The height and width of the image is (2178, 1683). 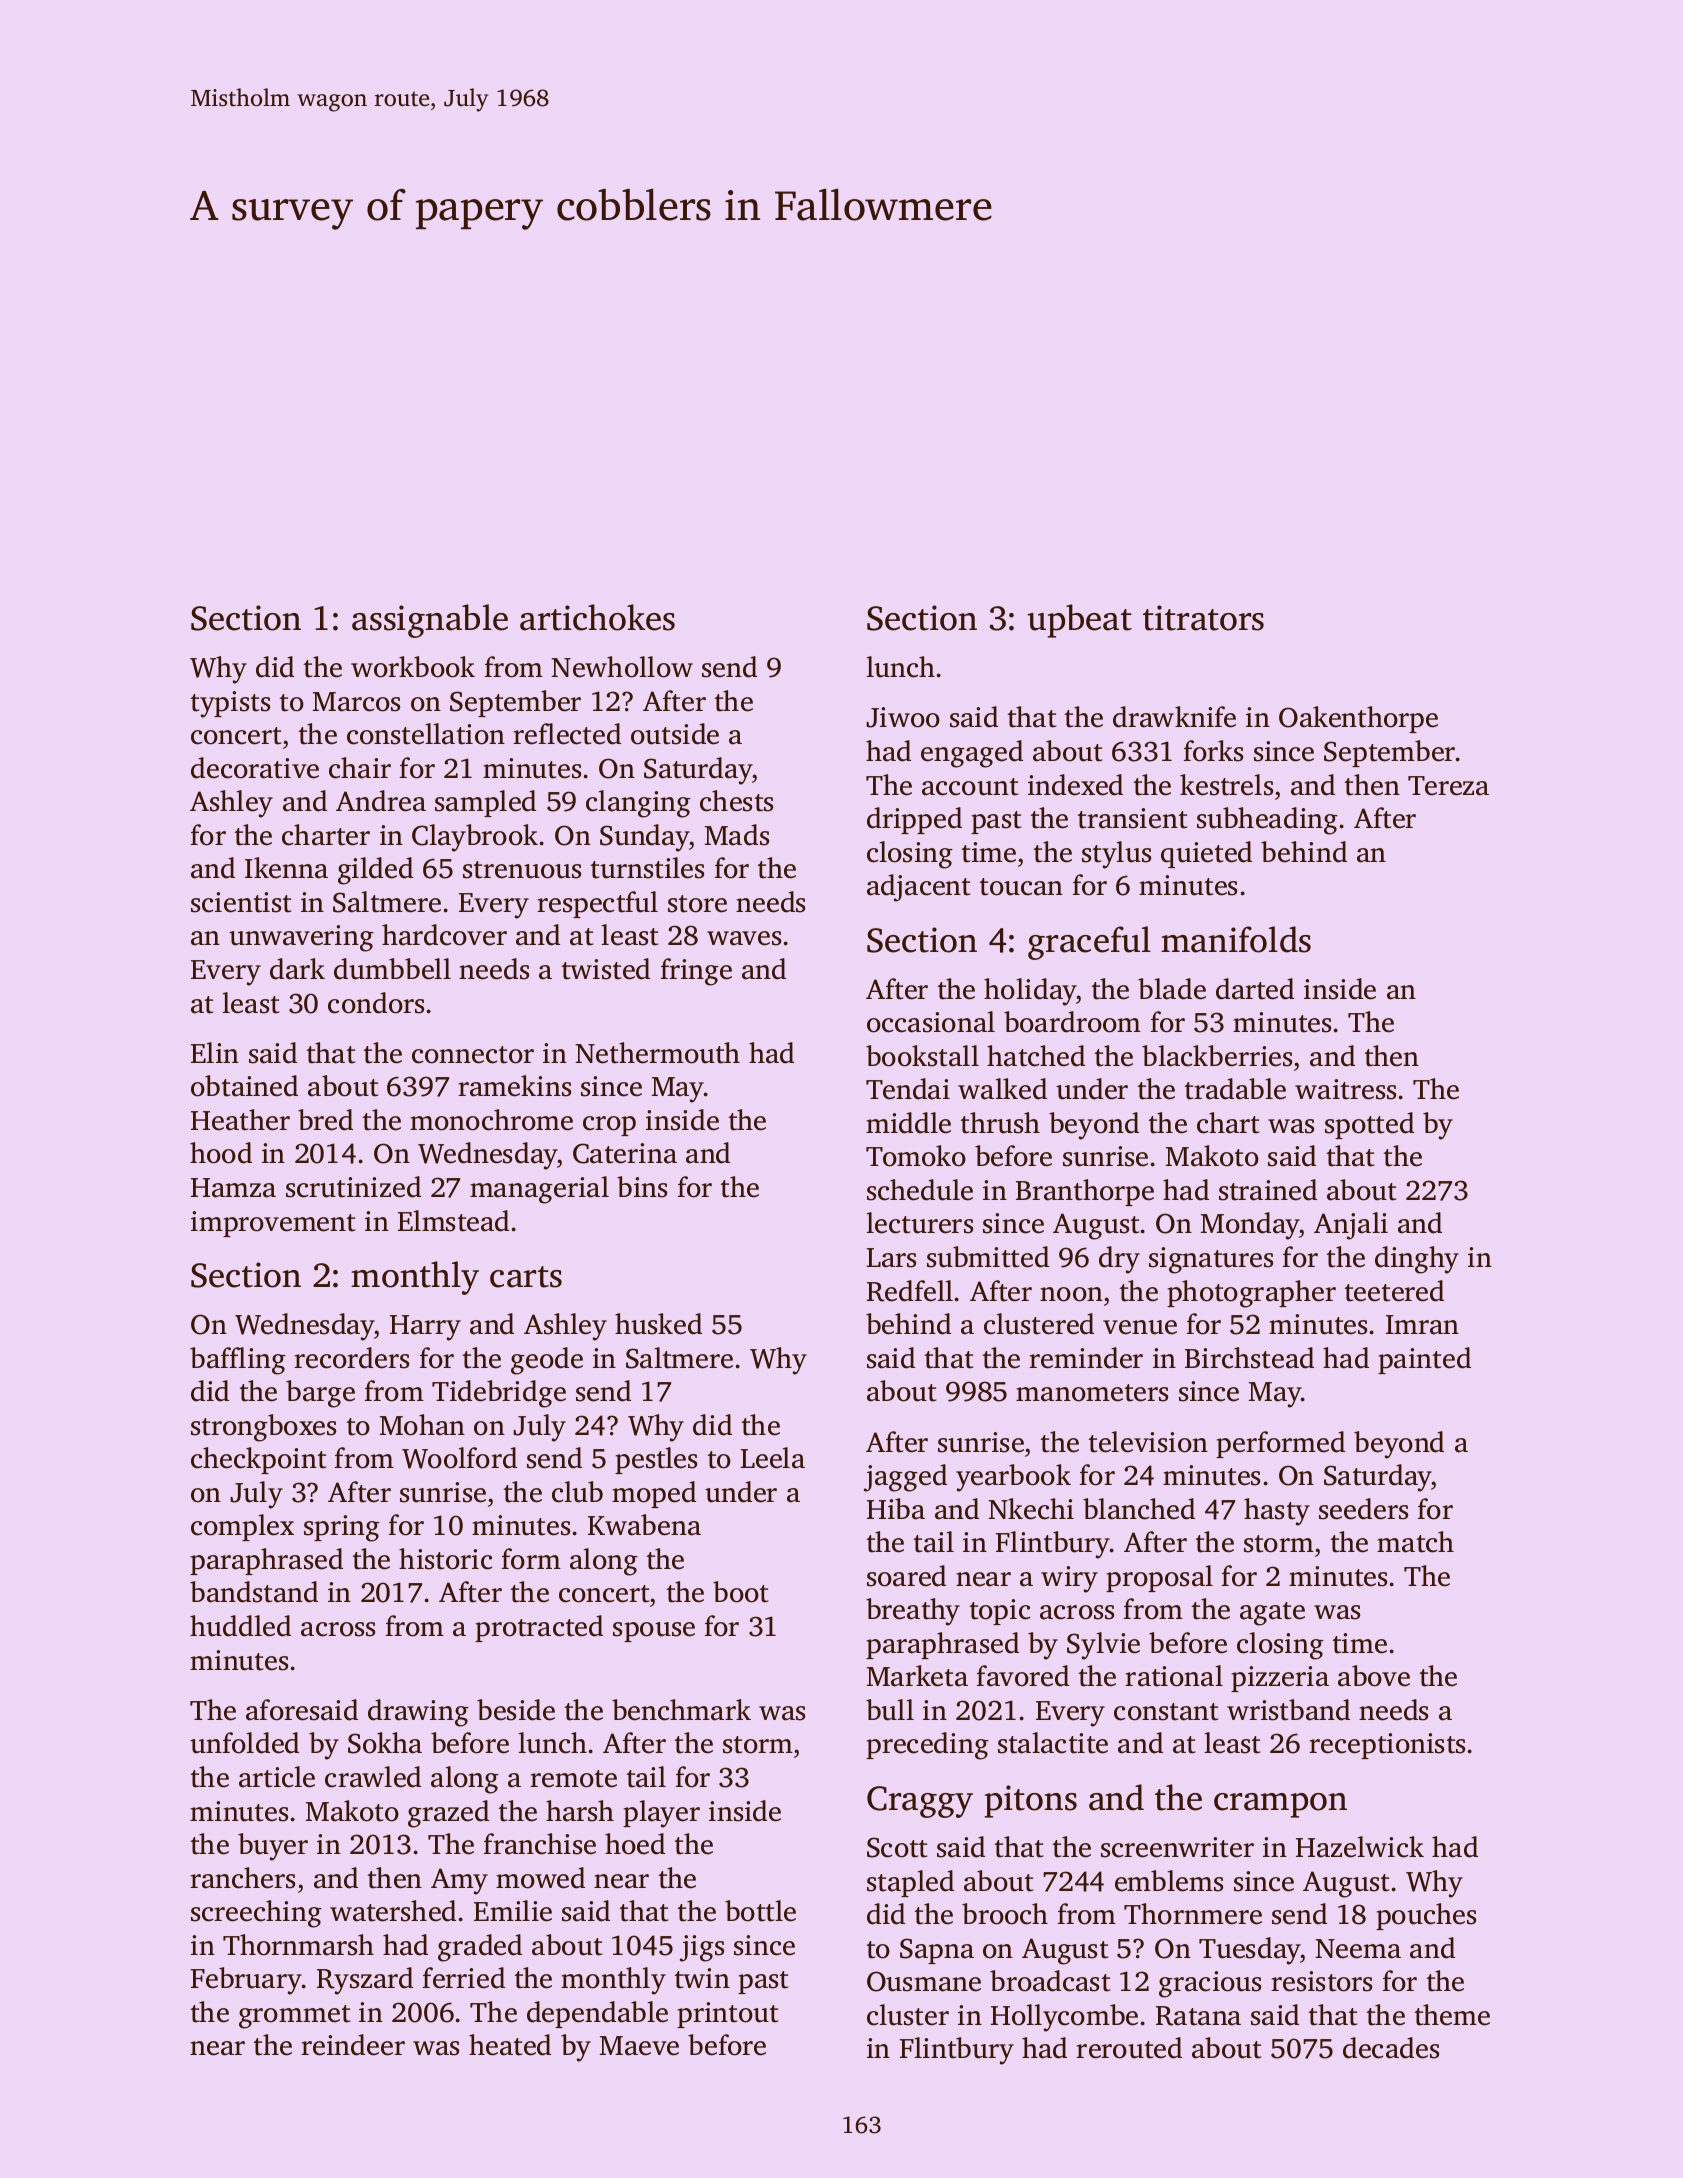 What do you see at coordinates (294, 2017) in the image?
I see `grommet` at bounding box center [294, 2017].
